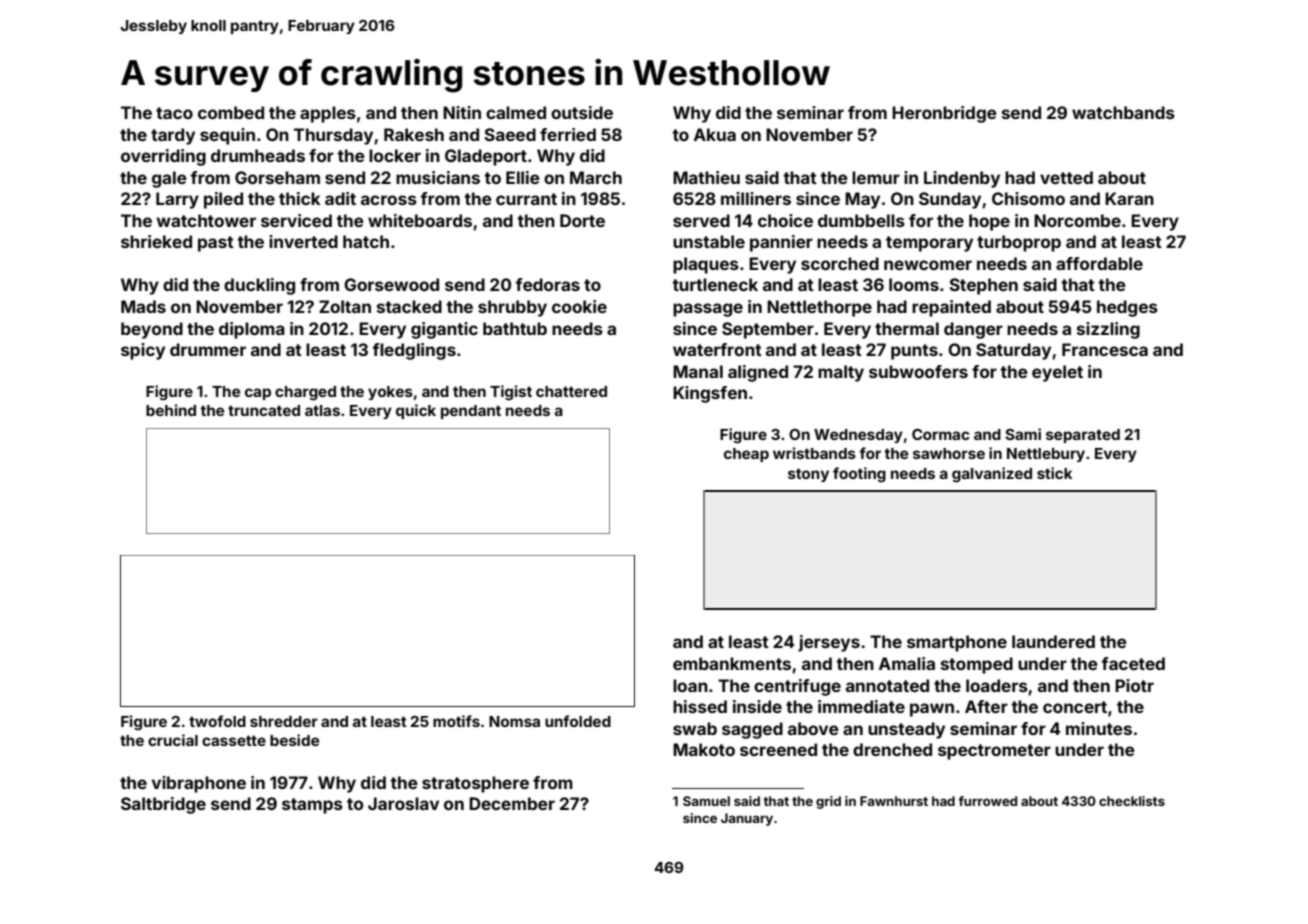 The height and width of the document is (924, 1308). What do you see at coordinates (312, 806) in the document?
I see `stamps` at bounding box center [312, 806].
